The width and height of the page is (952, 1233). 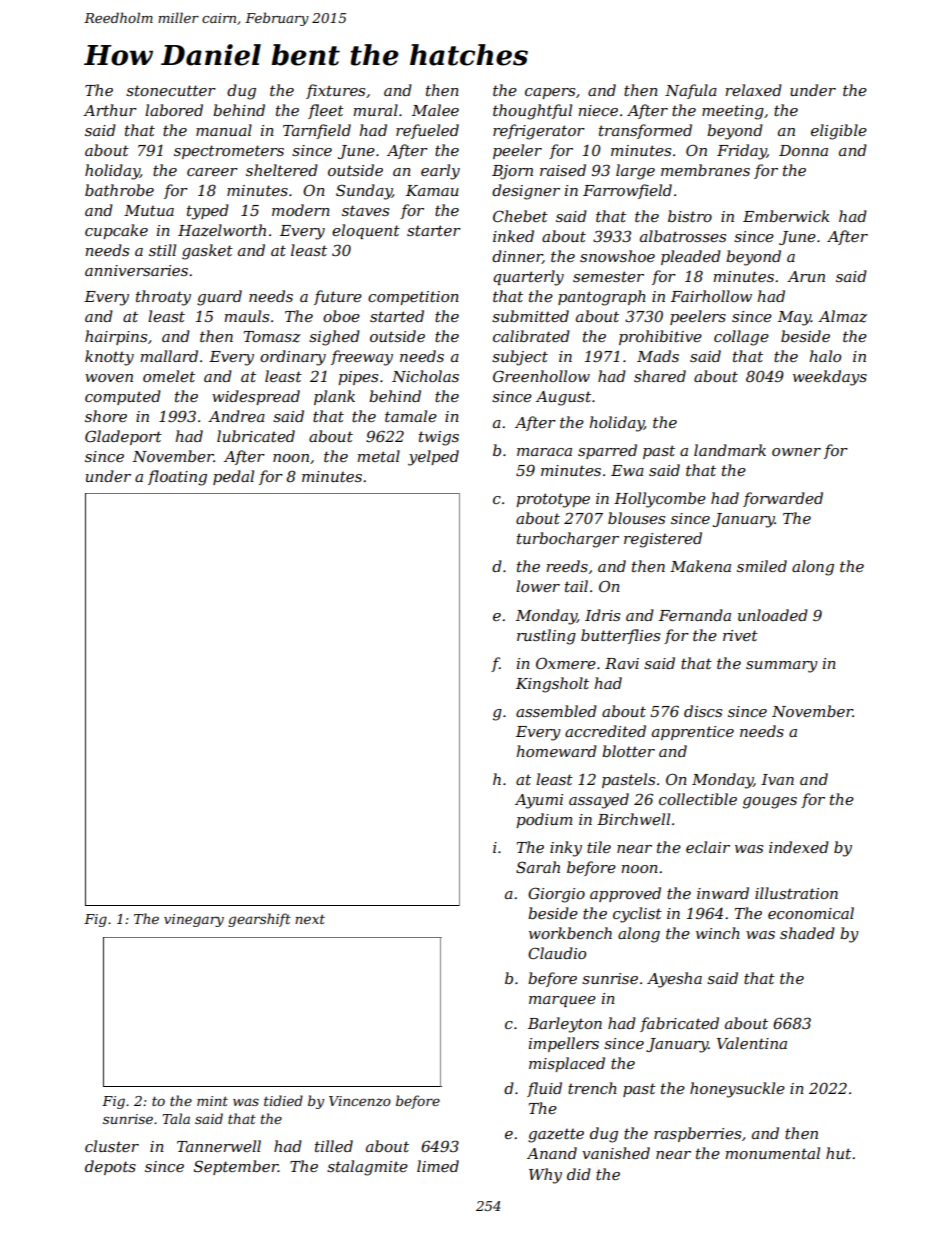 What do you see at coordinates (799, 847) in the page?
I see `indexed` at bounding box center [799, 847].
